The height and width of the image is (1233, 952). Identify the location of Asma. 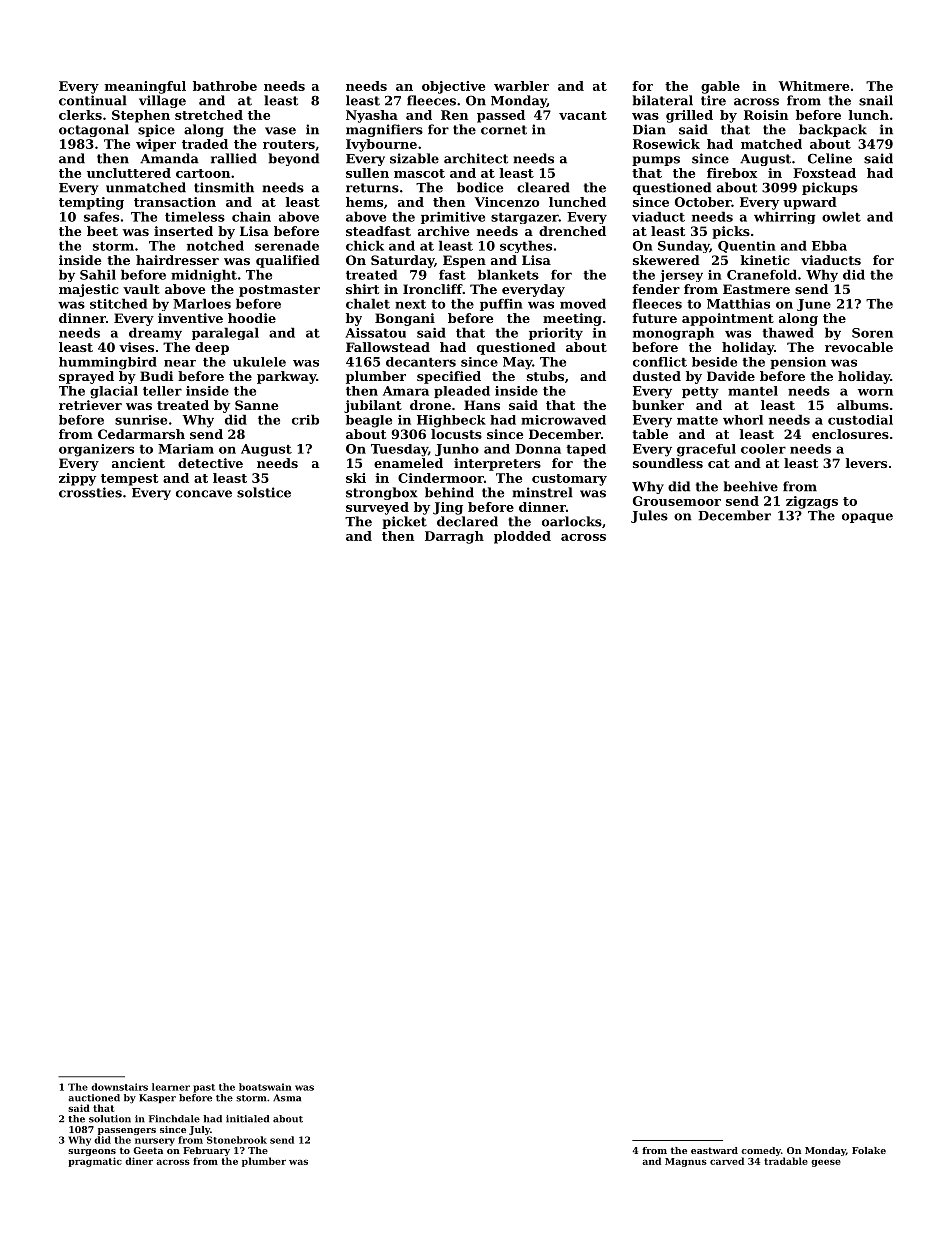
(287, 1098).
